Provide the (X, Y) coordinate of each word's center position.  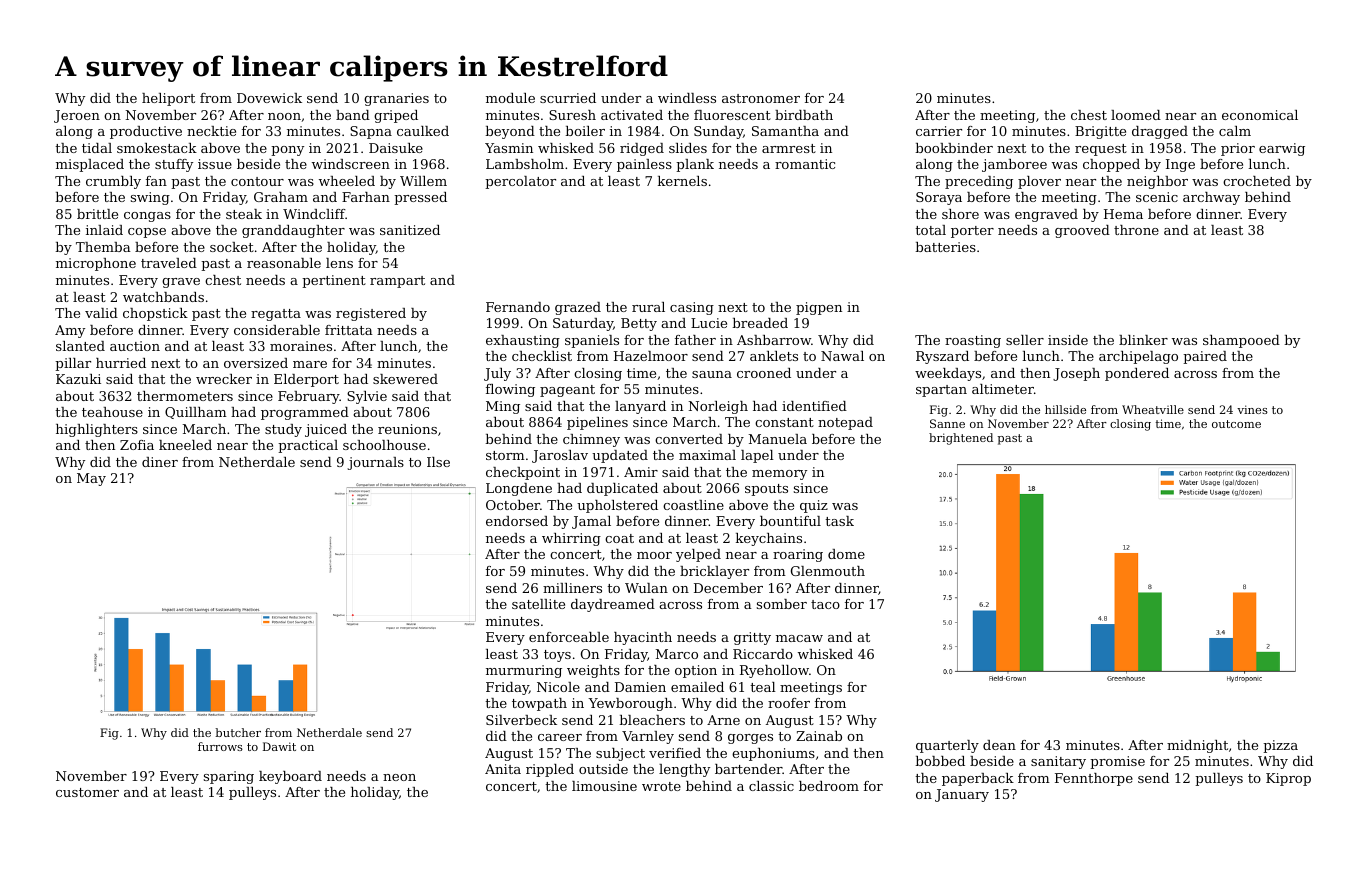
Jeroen (77, 116)
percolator (520, 182)
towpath (539, 704)
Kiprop (1288, 779)
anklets (774, 356)
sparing (229, 777)
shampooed (1241, 341)
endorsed (517, 521)
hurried (121, 363)
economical (1260, 115)
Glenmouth (828, 571)
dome (846, 554)
